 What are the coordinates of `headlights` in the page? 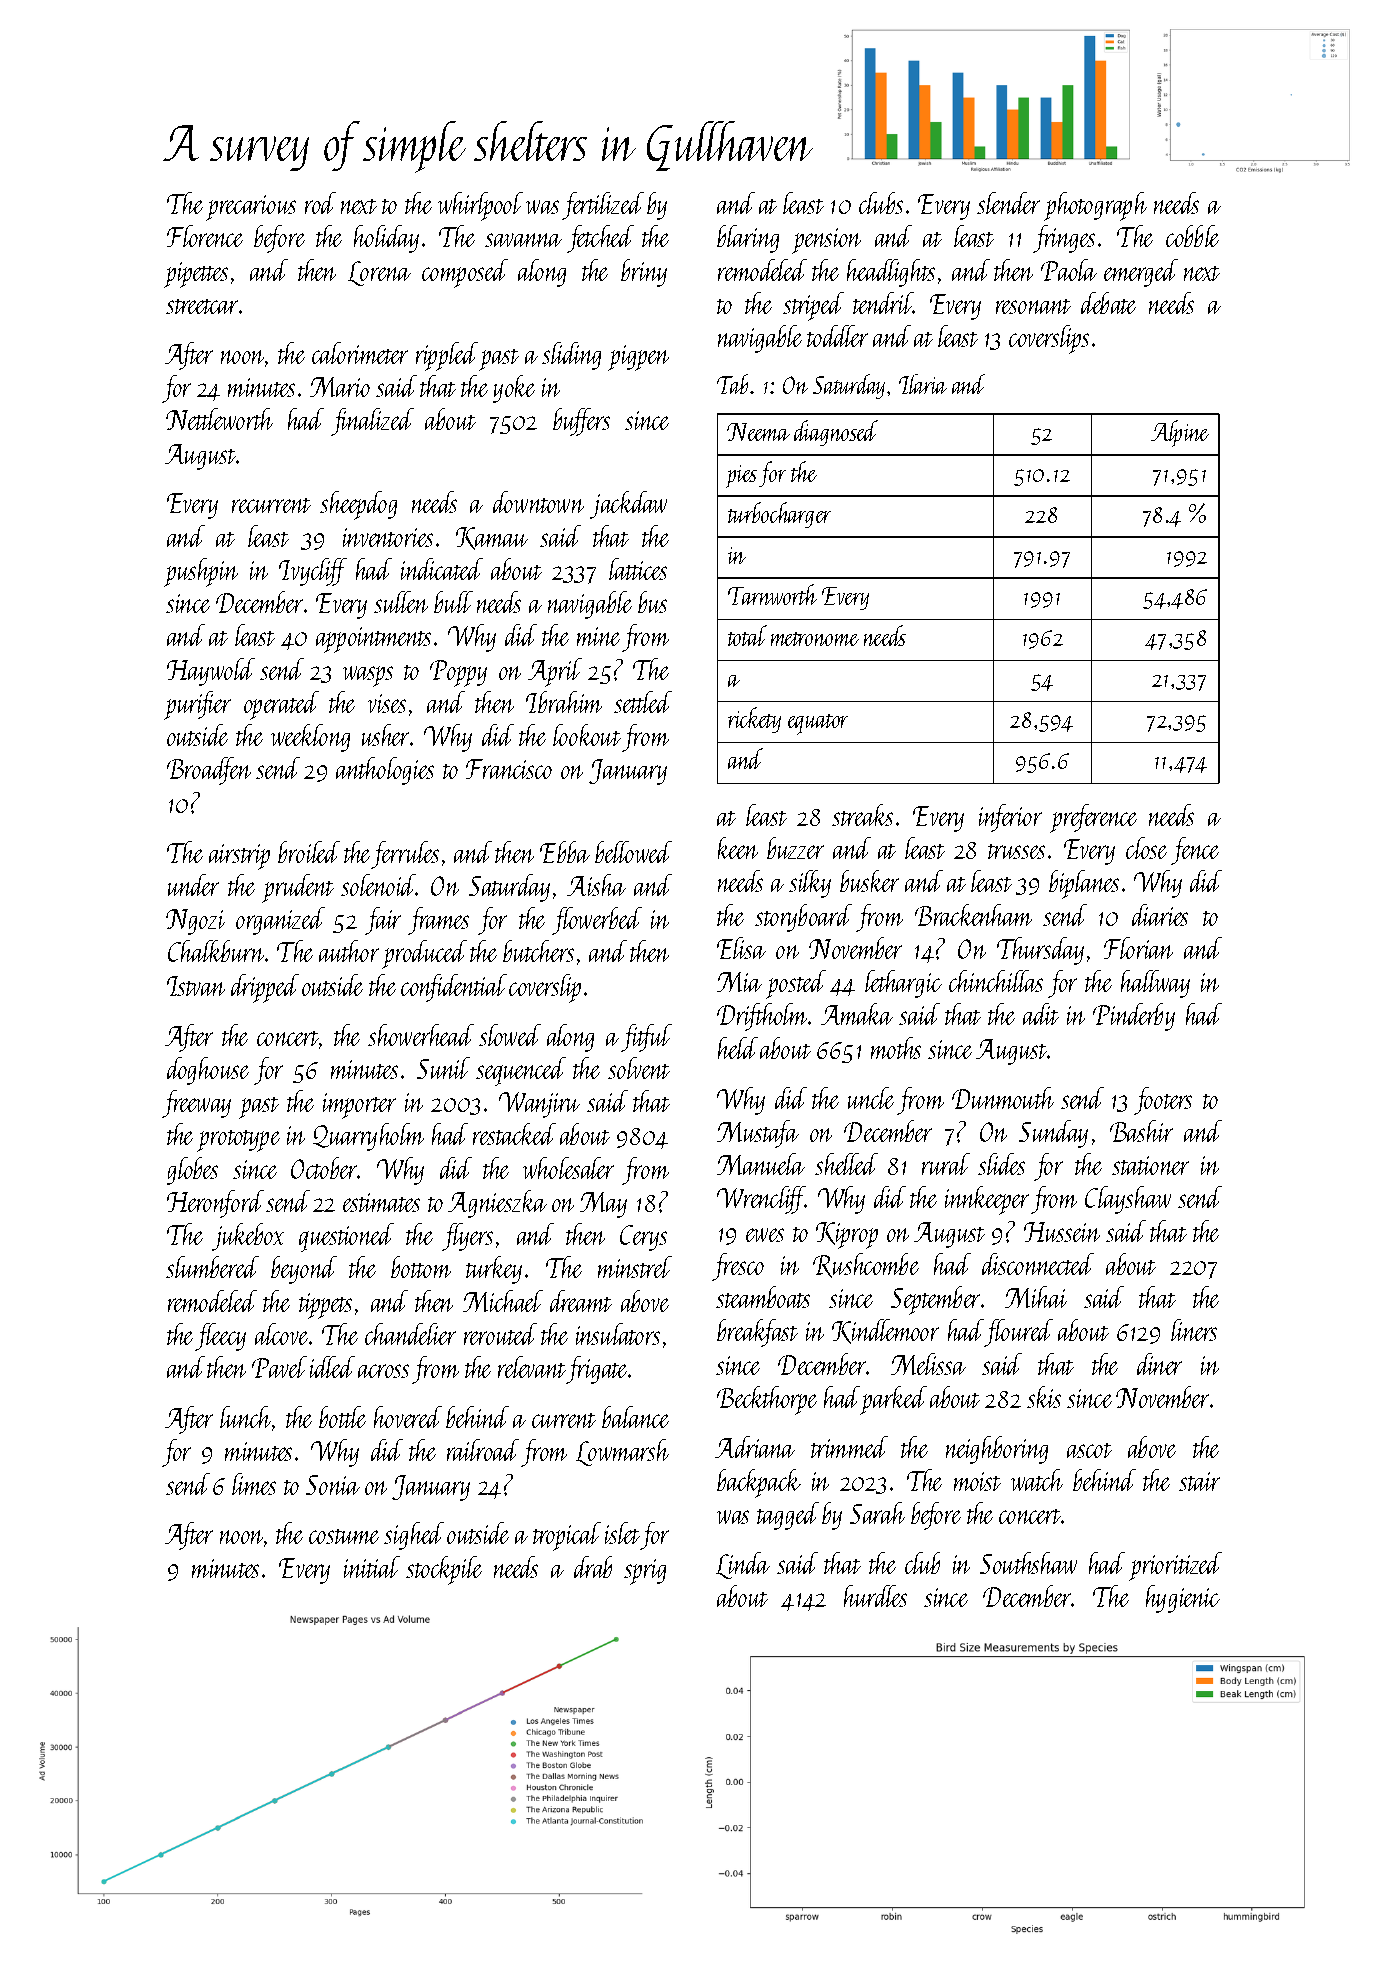 It's located at (891, 273).
